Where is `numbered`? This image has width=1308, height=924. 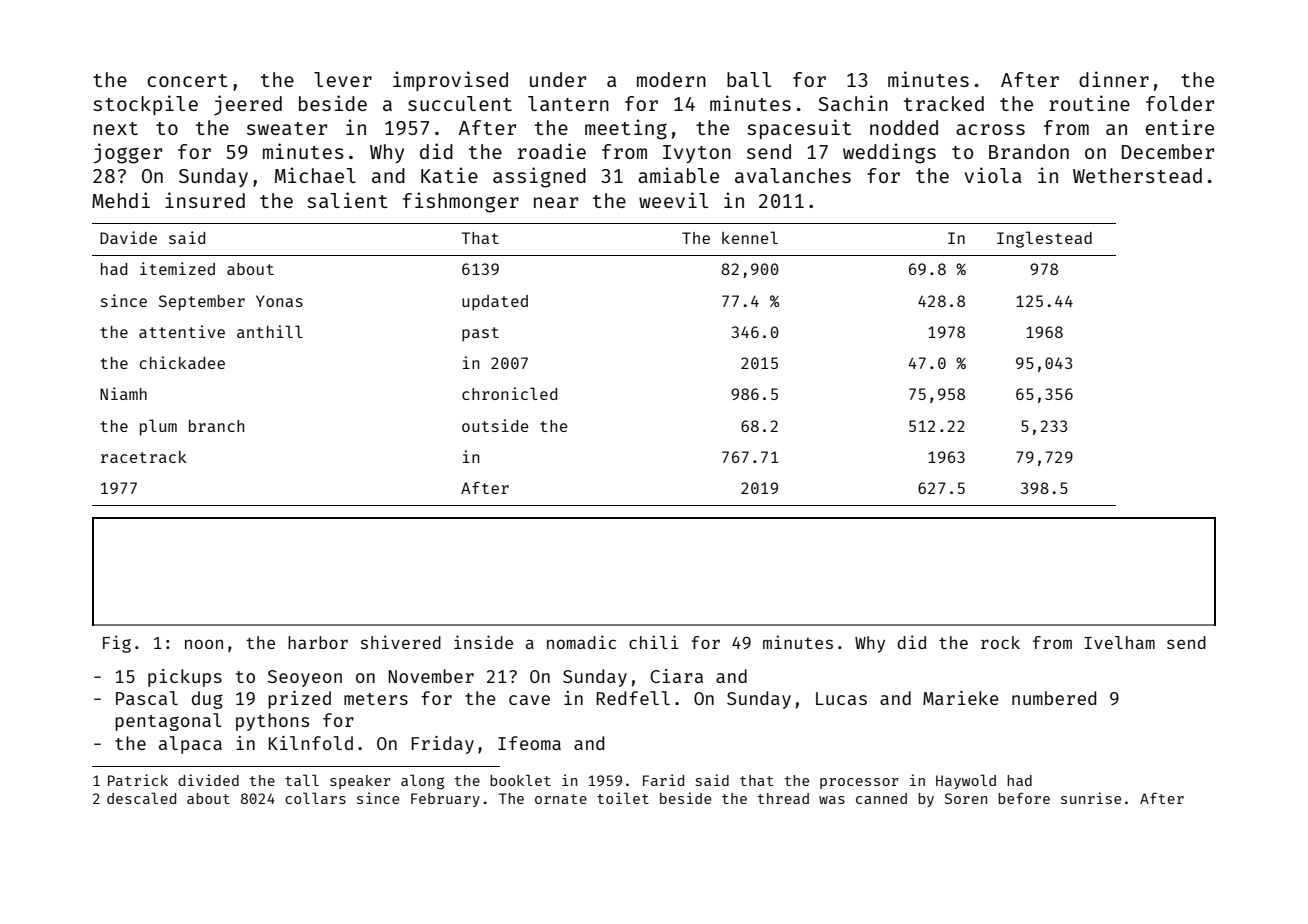
numbered is located at coordinates (1054, 698).
